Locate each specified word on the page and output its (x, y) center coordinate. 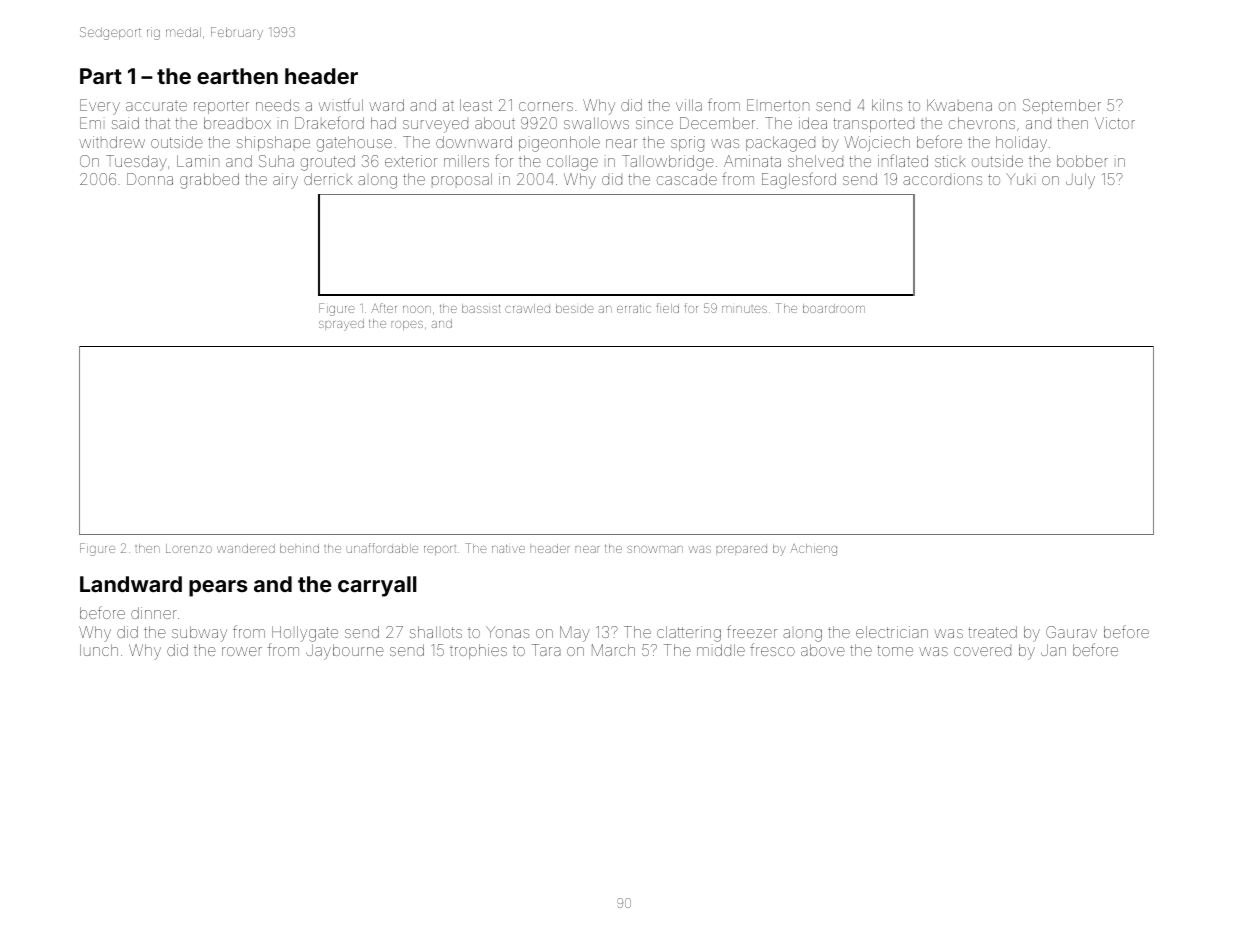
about (495, 123)
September (1062, 106)
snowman (655, 549)
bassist (481, 308)
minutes (744, 309)
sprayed (341, 325)
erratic (634, 309)
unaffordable (382, 548)
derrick (328, 179)
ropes (407, 325)
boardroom (834, 308)
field (668, 308)
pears (218, 588)
